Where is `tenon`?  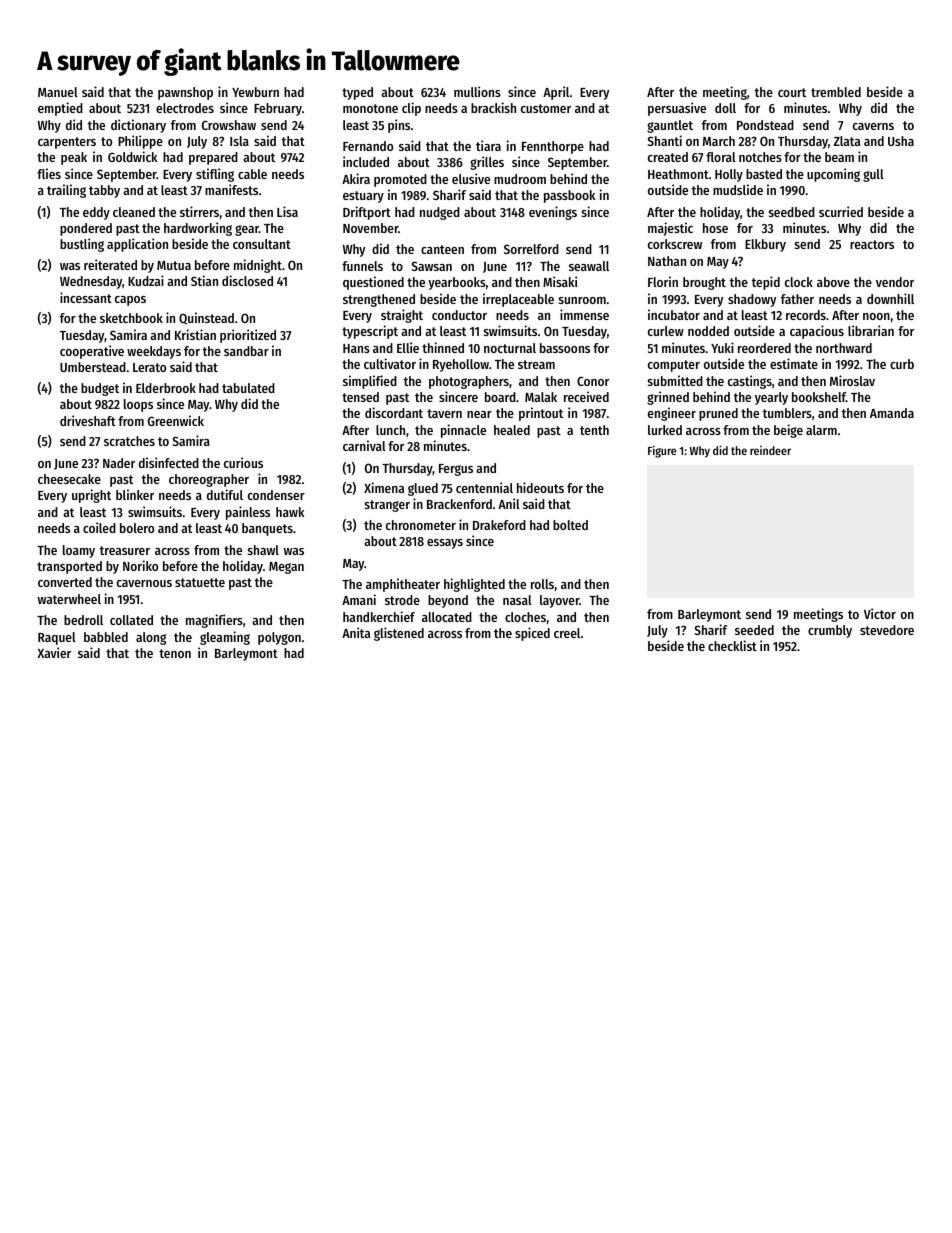 tenon is located at coordinates (175, 653).
